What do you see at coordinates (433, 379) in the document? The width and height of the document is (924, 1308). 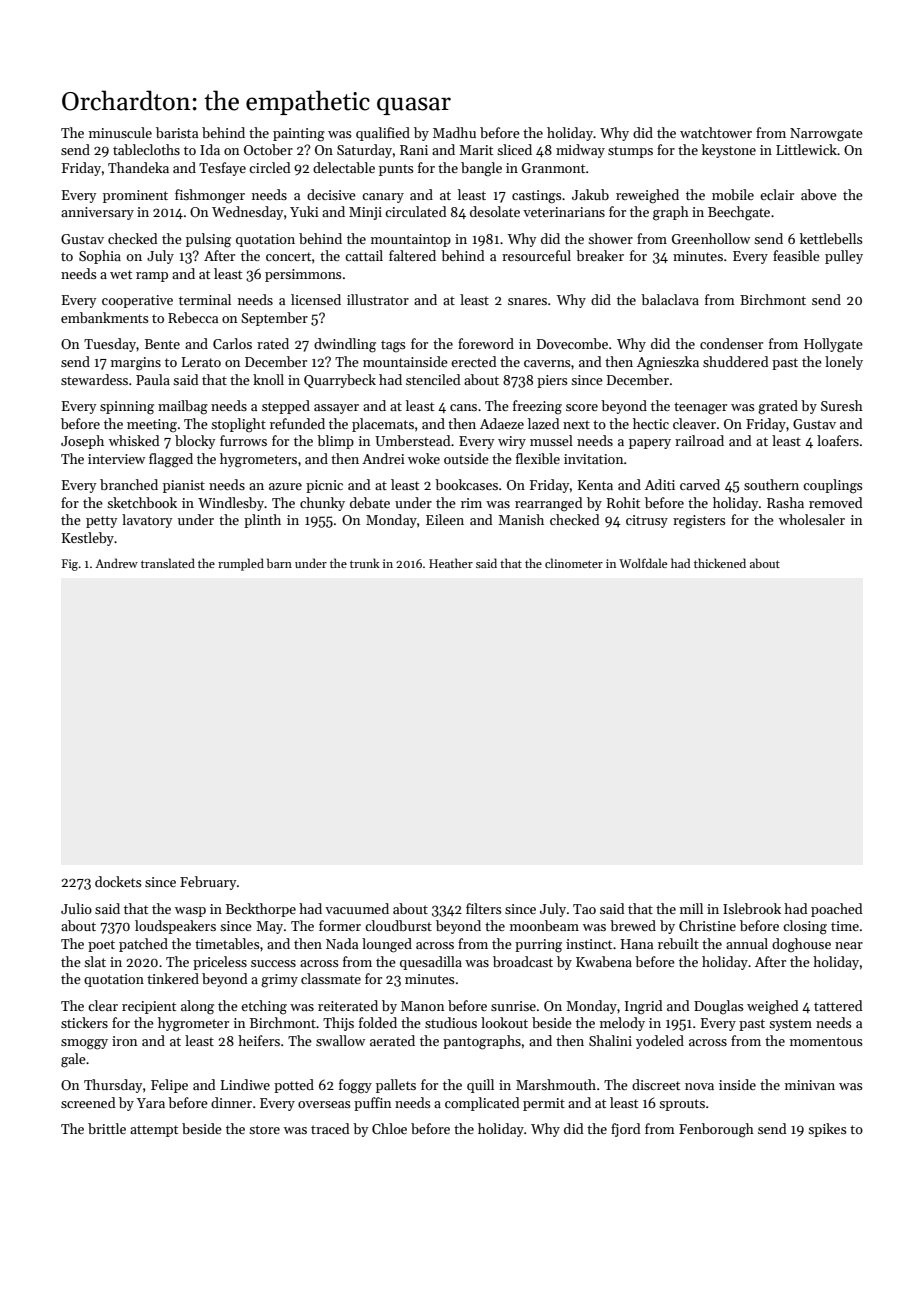 I see `stenciled` at bounding box center [433, 379].
